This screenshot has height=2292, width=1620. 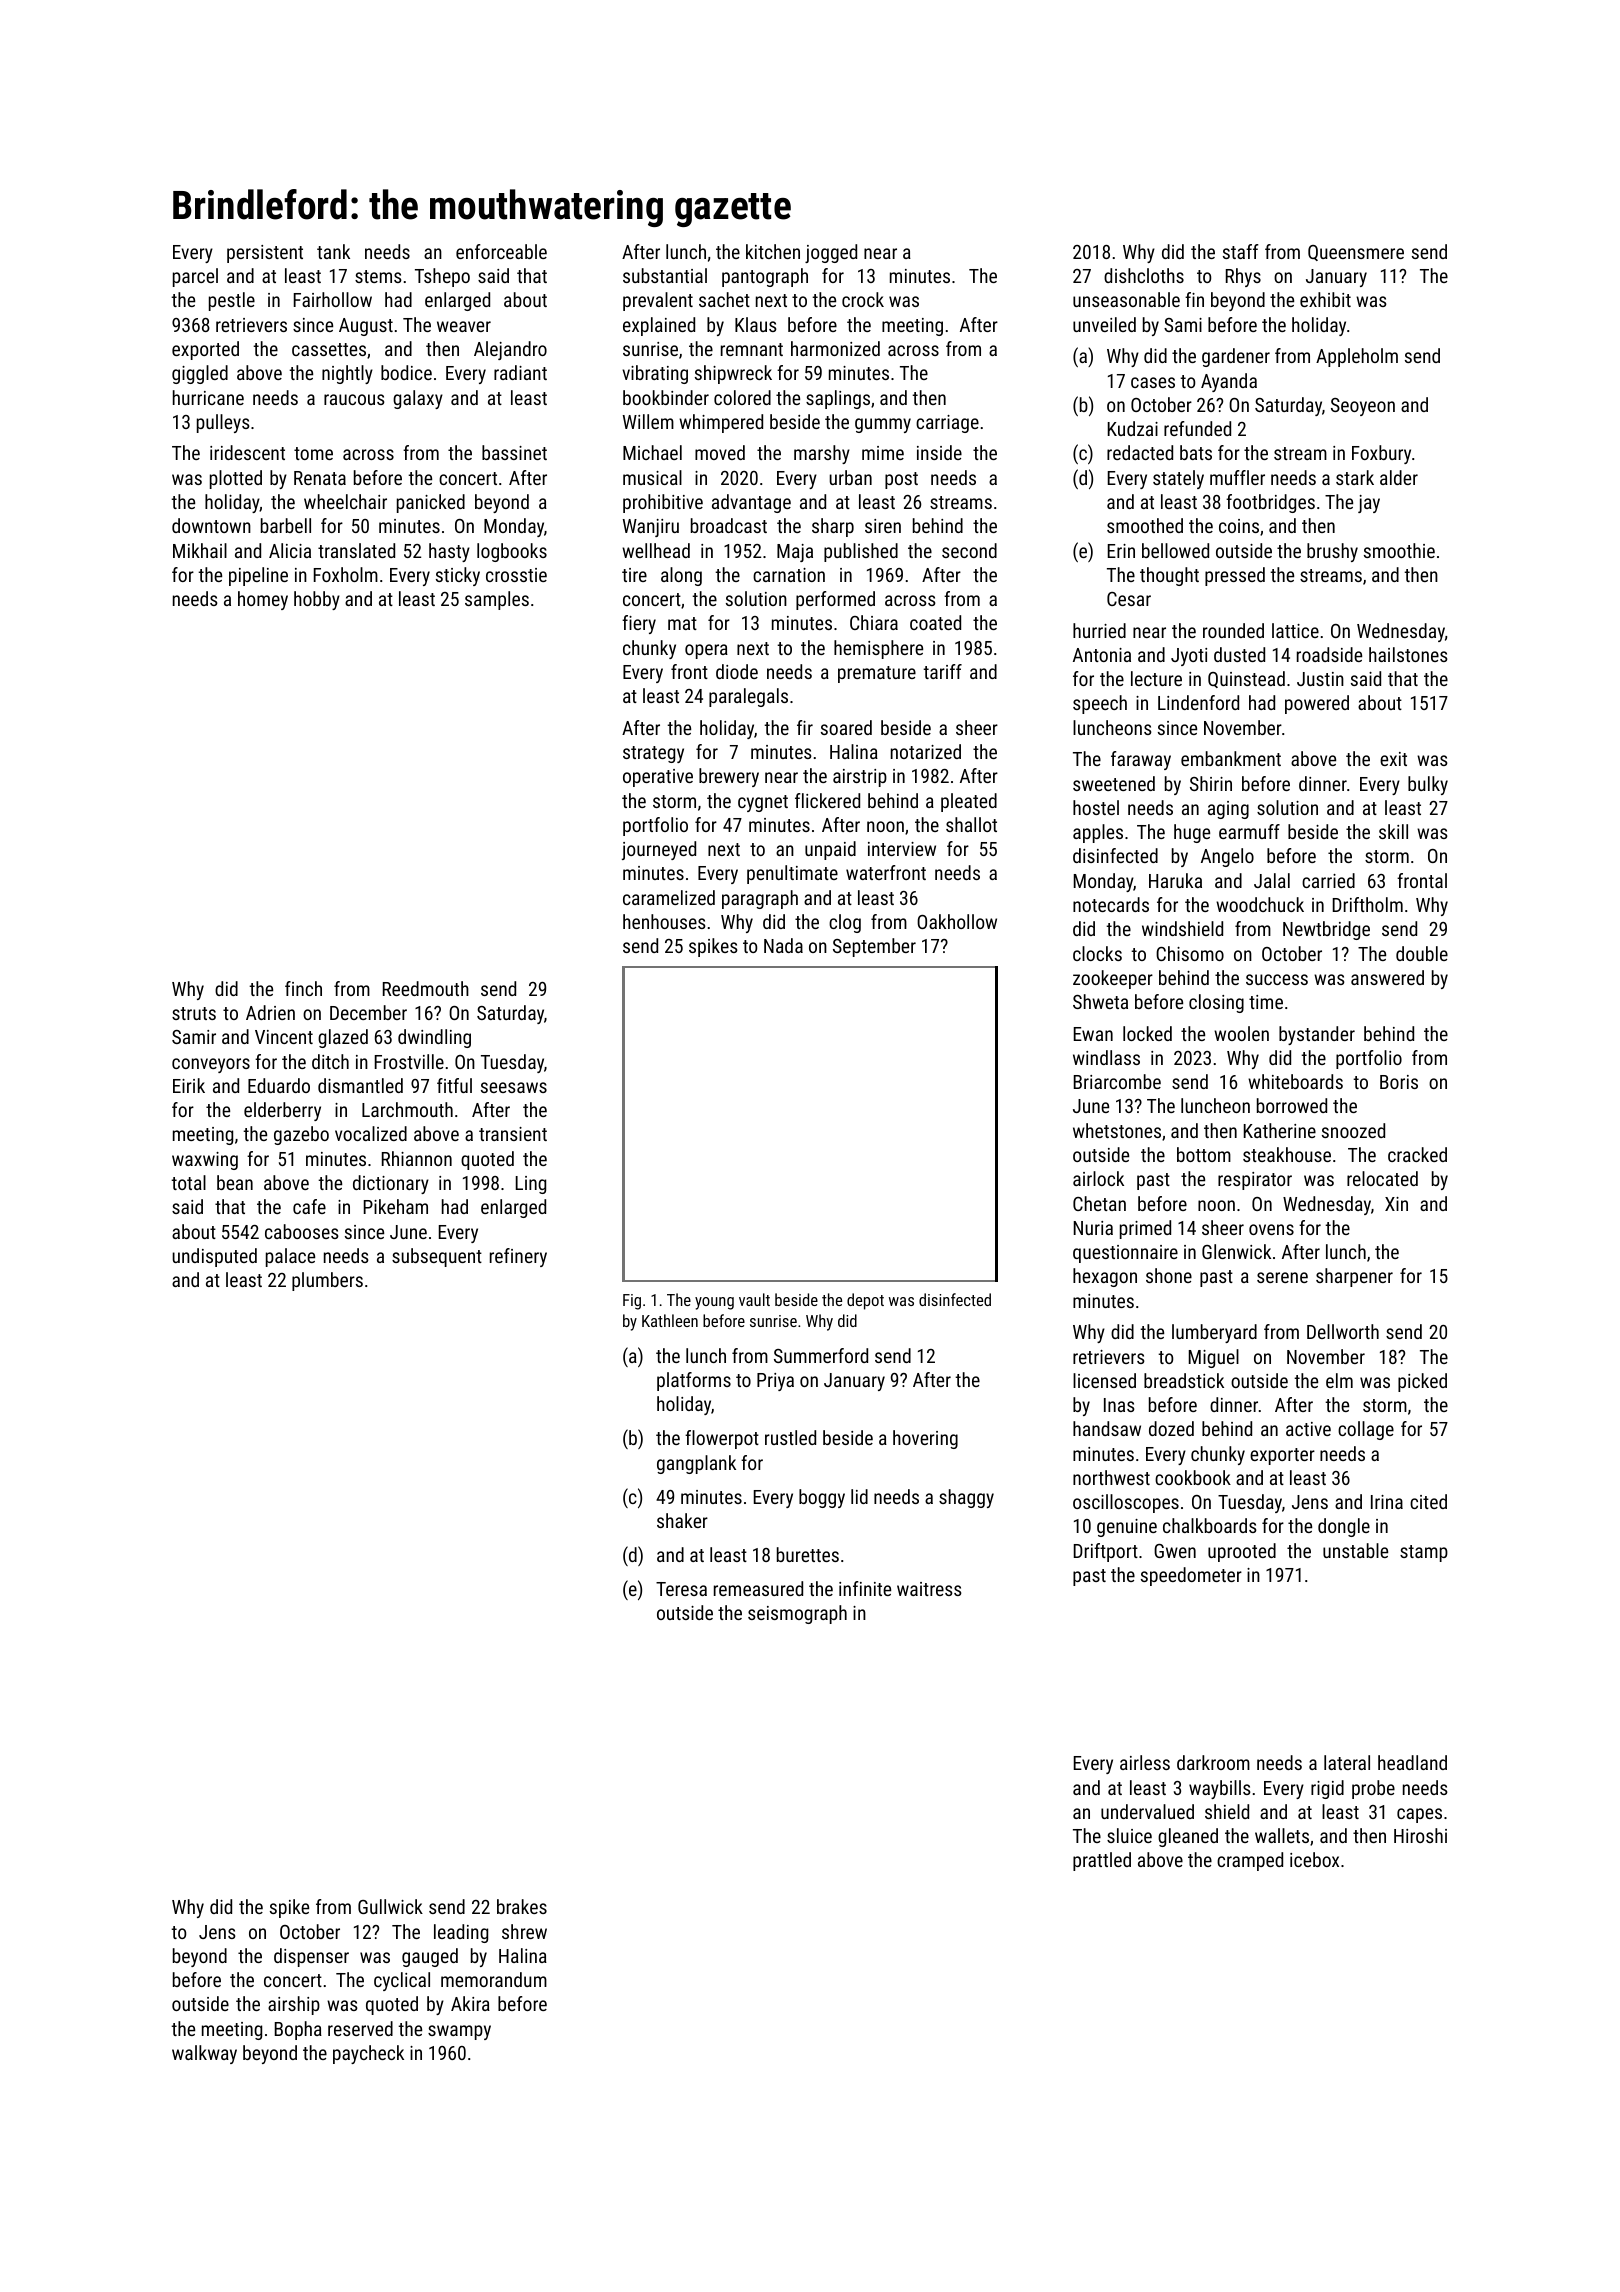 I want to click on skill, so click(x=1393, y=831).
